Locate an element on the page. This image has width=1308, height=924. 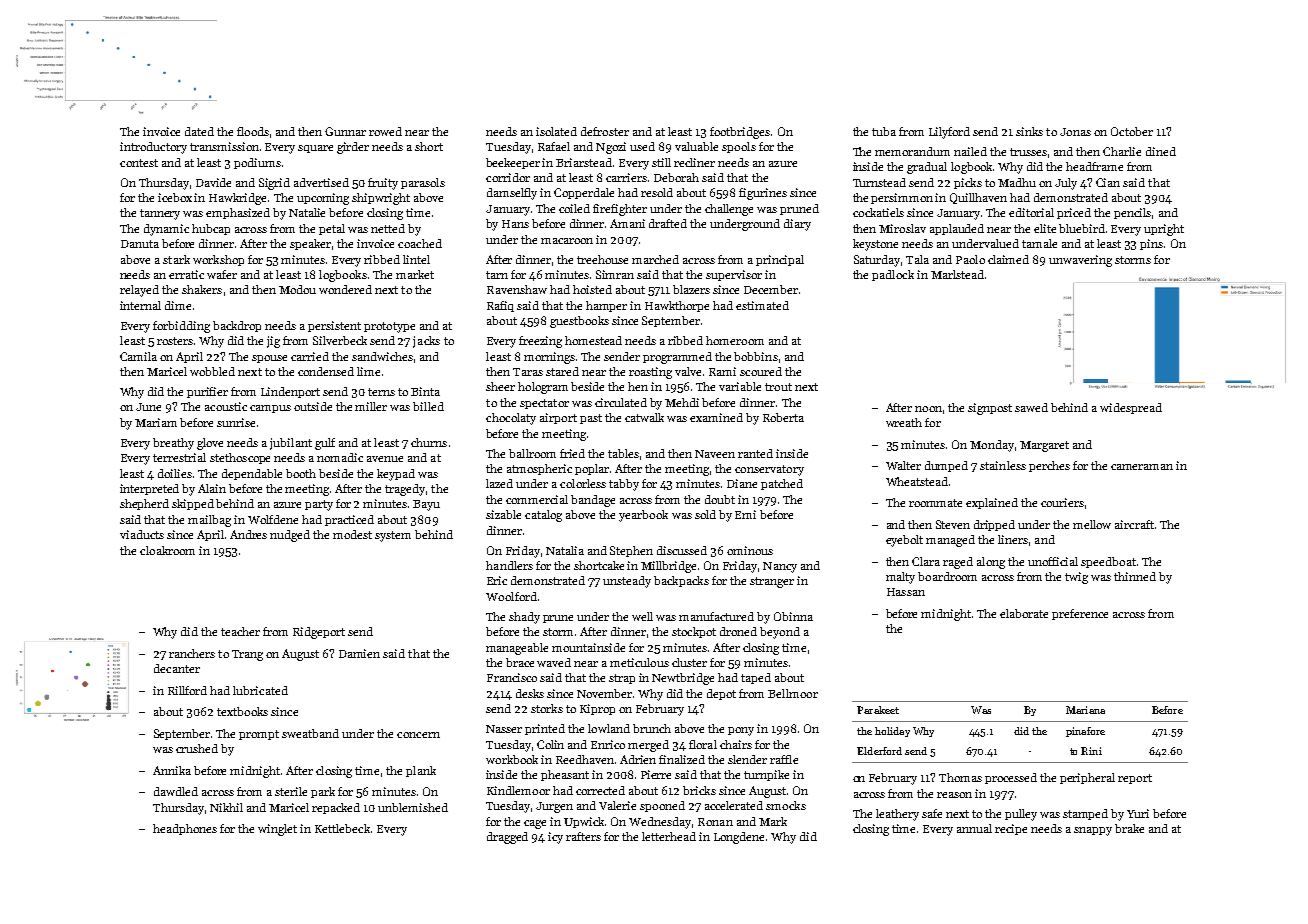
Gunnar is located at coordinates (345, 131).
